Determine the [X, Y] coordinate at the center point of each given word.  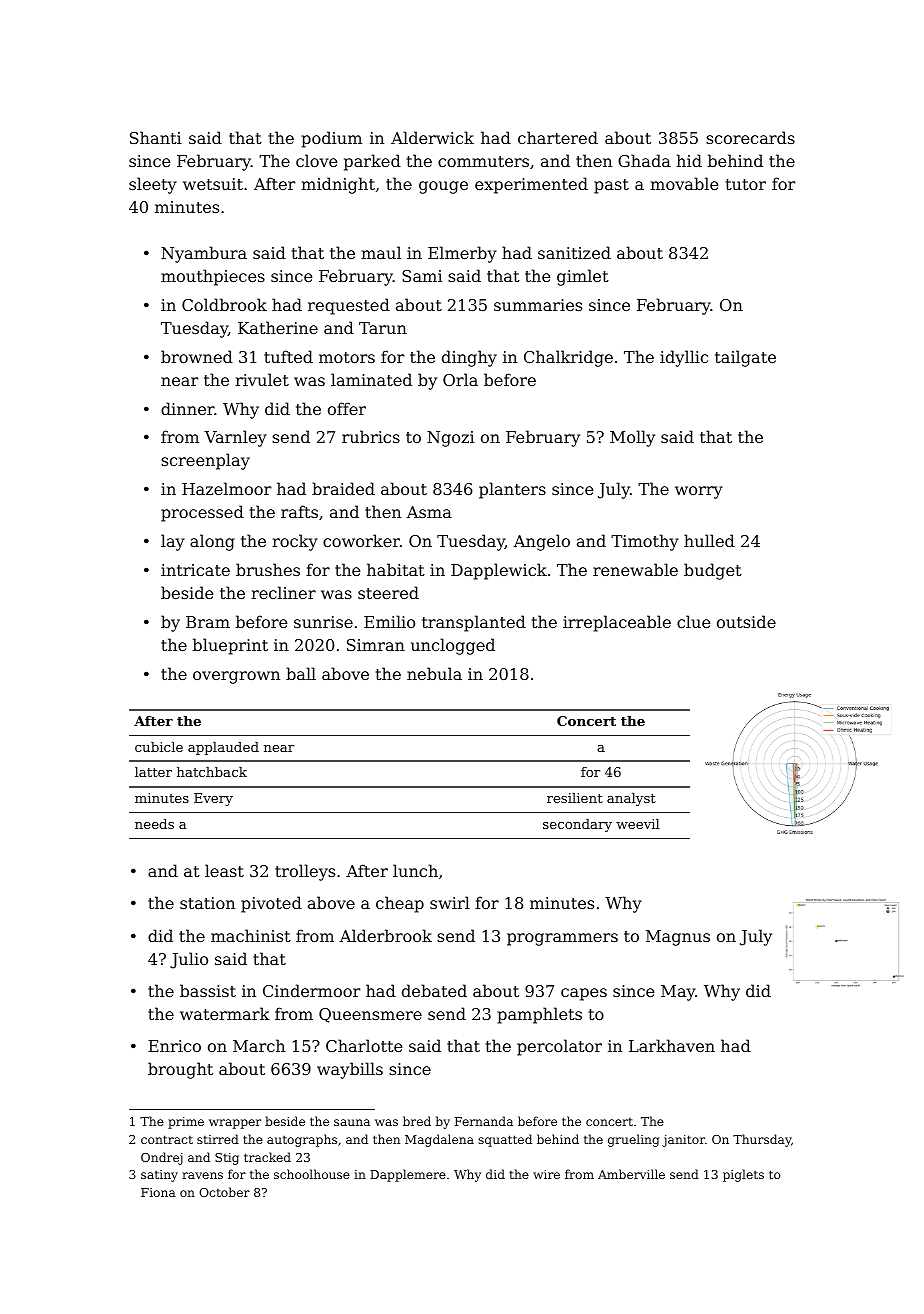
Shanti [156, 137]
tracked [267, 1157]
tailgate [745, 358]
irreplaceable [617, 623]
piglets [743, 1175]
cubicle [159, 747]
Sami [422, 276]
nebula [434, 673]
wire [546, 1174]
